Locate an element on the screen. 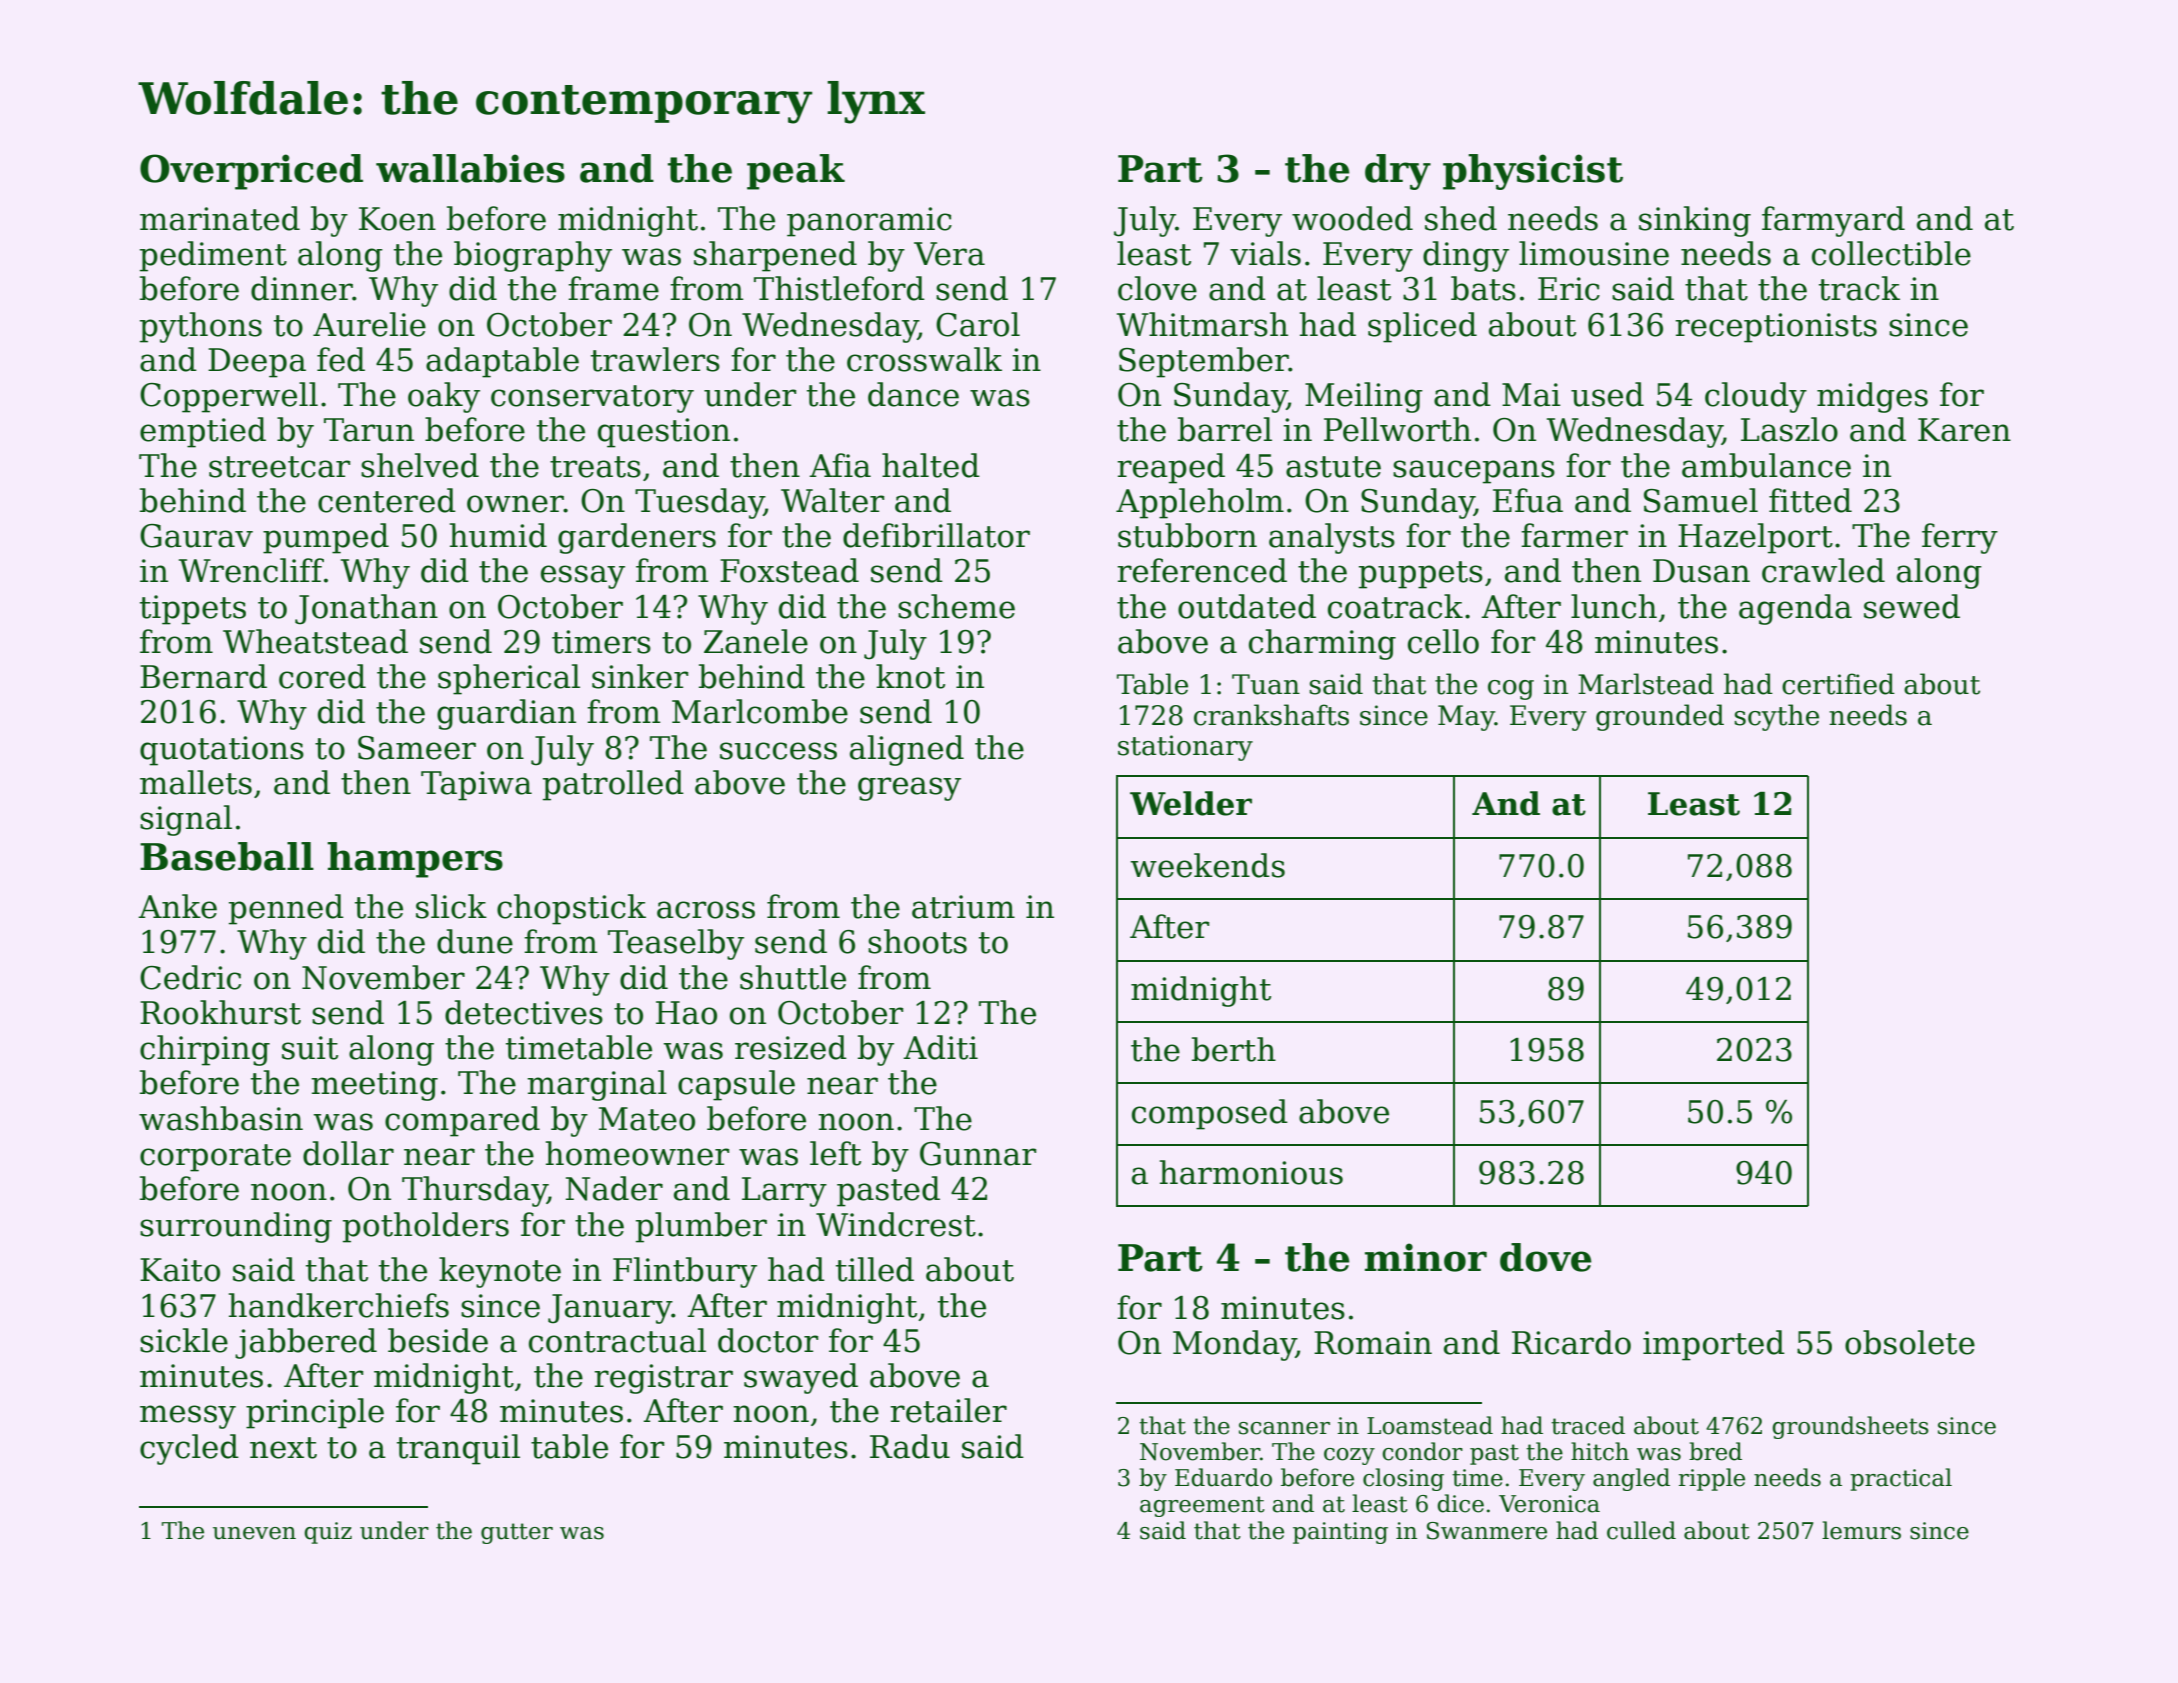  dove is located at coordinates (1546, 1257).
